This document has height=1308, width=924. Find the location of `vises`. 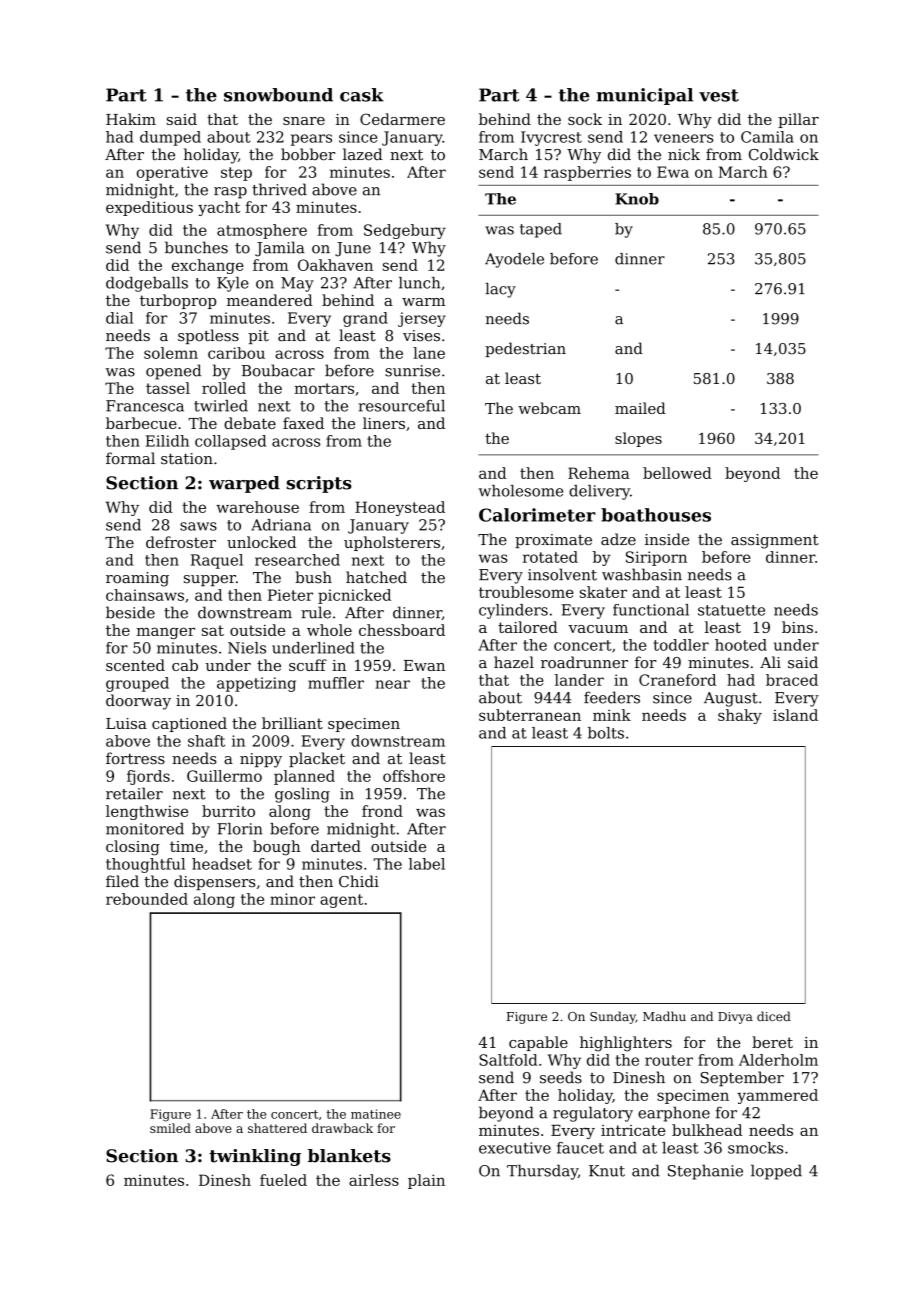

vises is located at coordinates (421, 336).
